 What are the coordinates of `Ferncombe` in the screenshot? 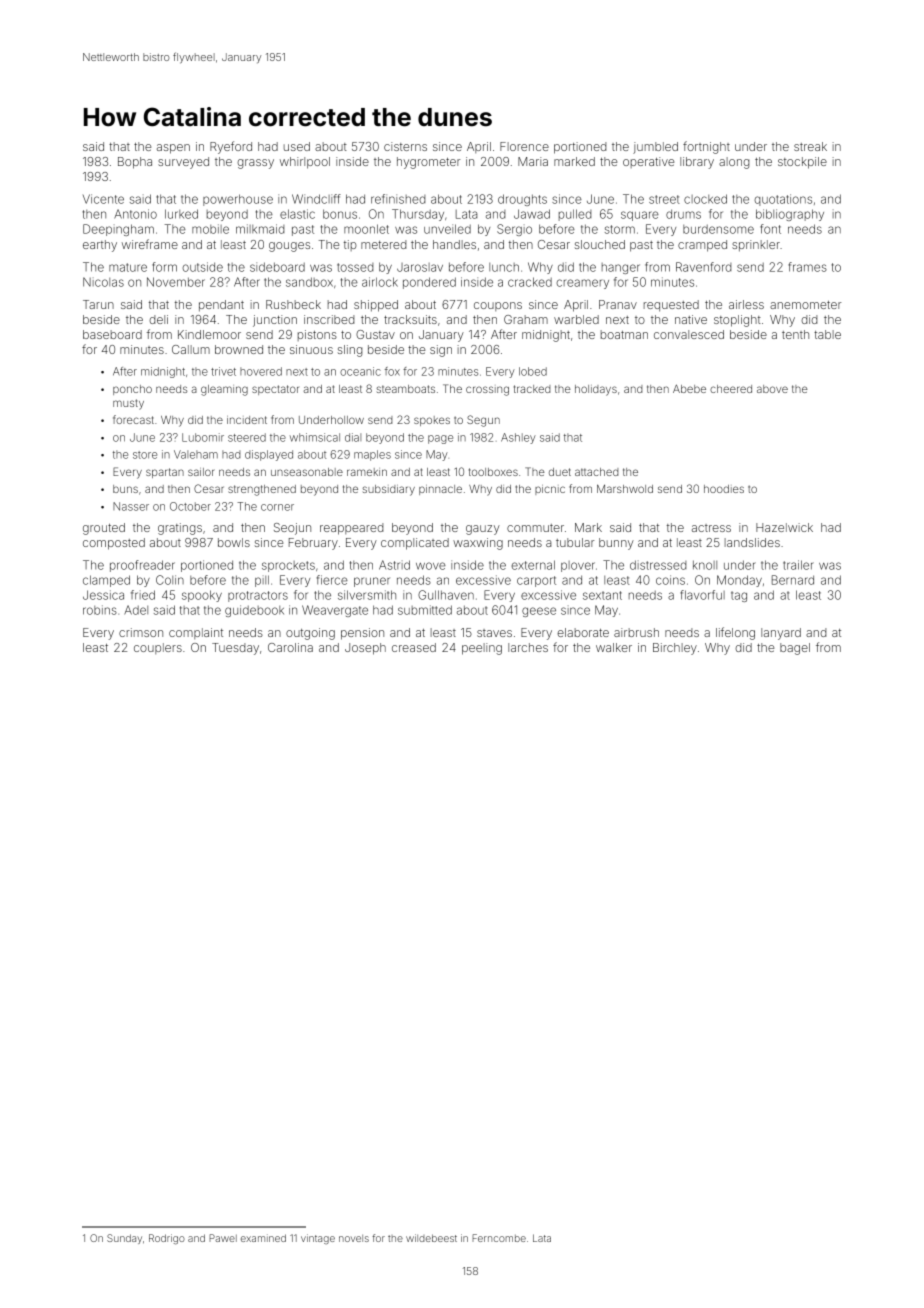 It's located at (499, 1238).
